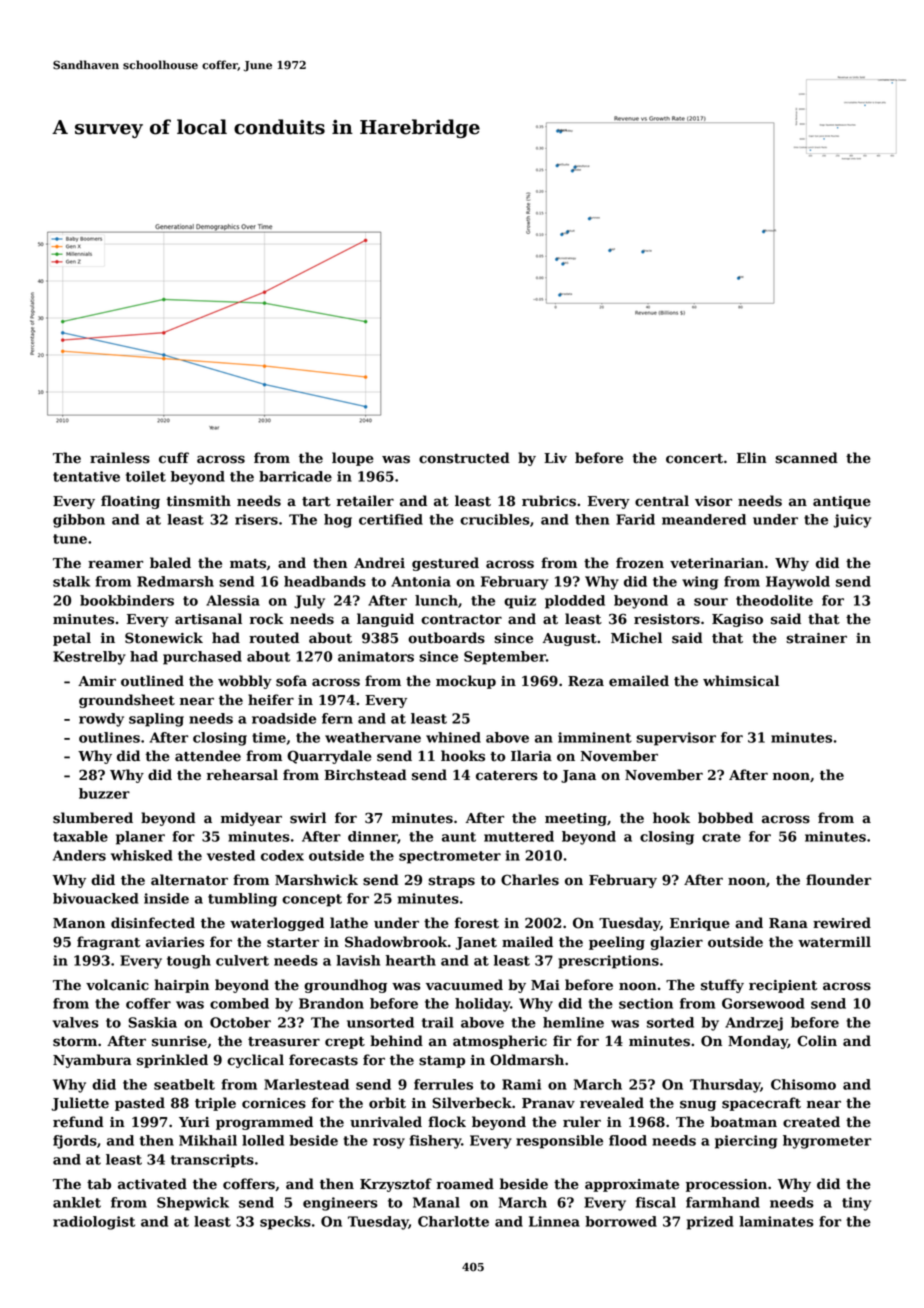  I want to click on constructed, so click(464, 458).
